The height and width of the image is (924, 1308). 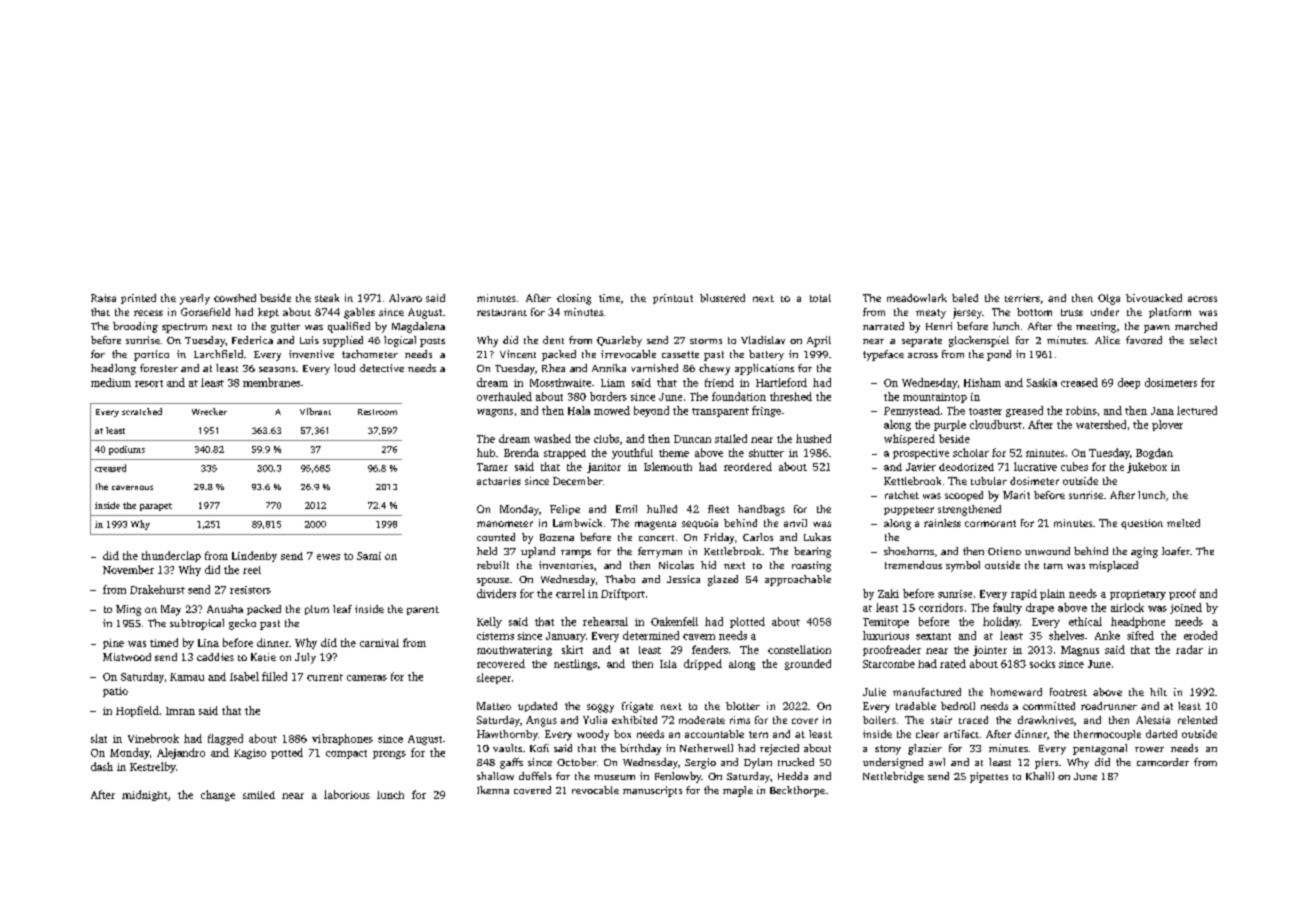 What do you see at coordinates (128, 569) in the image?
I see `November` at bounding box center [128, 569].
